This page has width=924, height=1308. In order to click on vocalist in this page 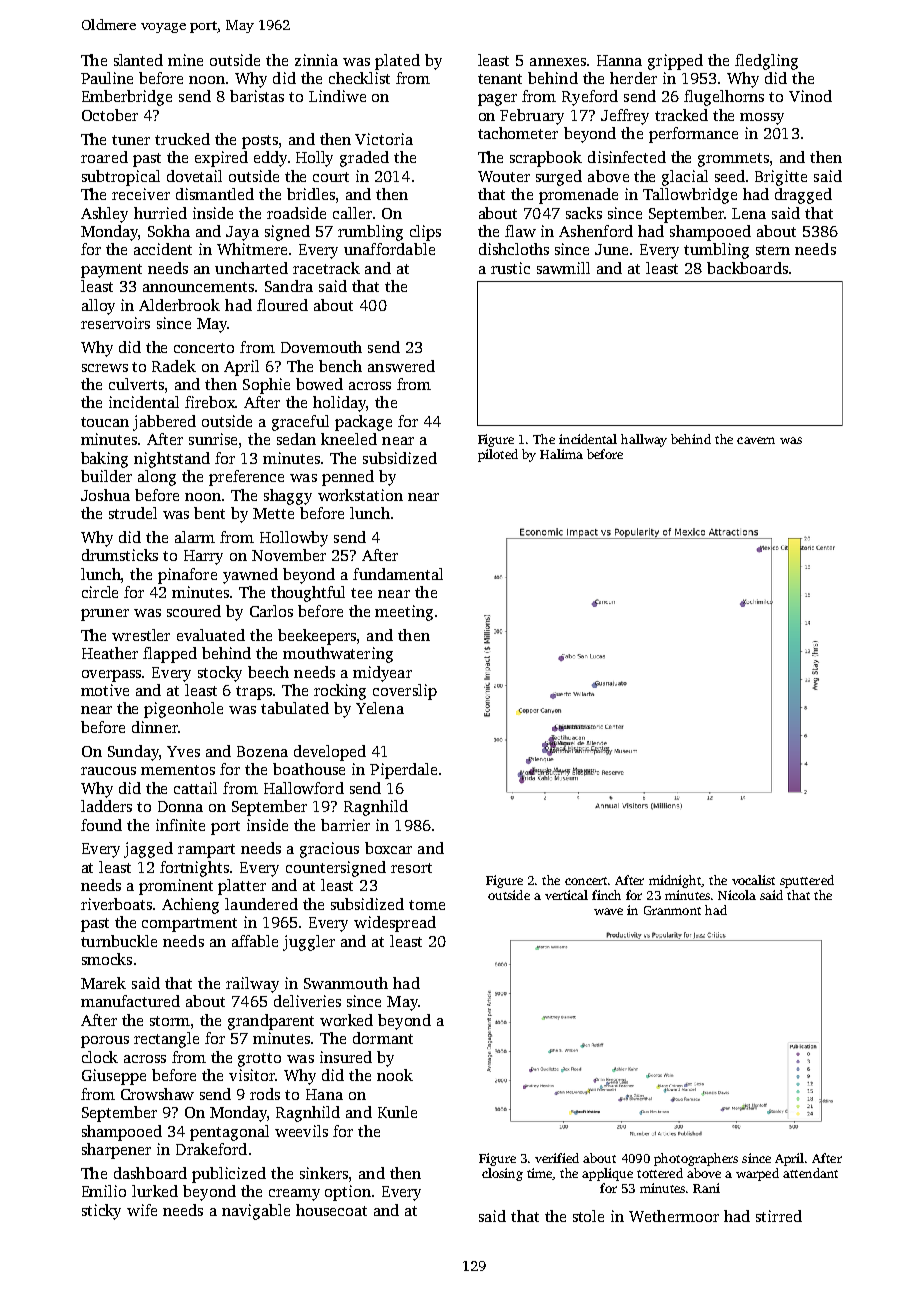, I will do `click(753, 880)`.
